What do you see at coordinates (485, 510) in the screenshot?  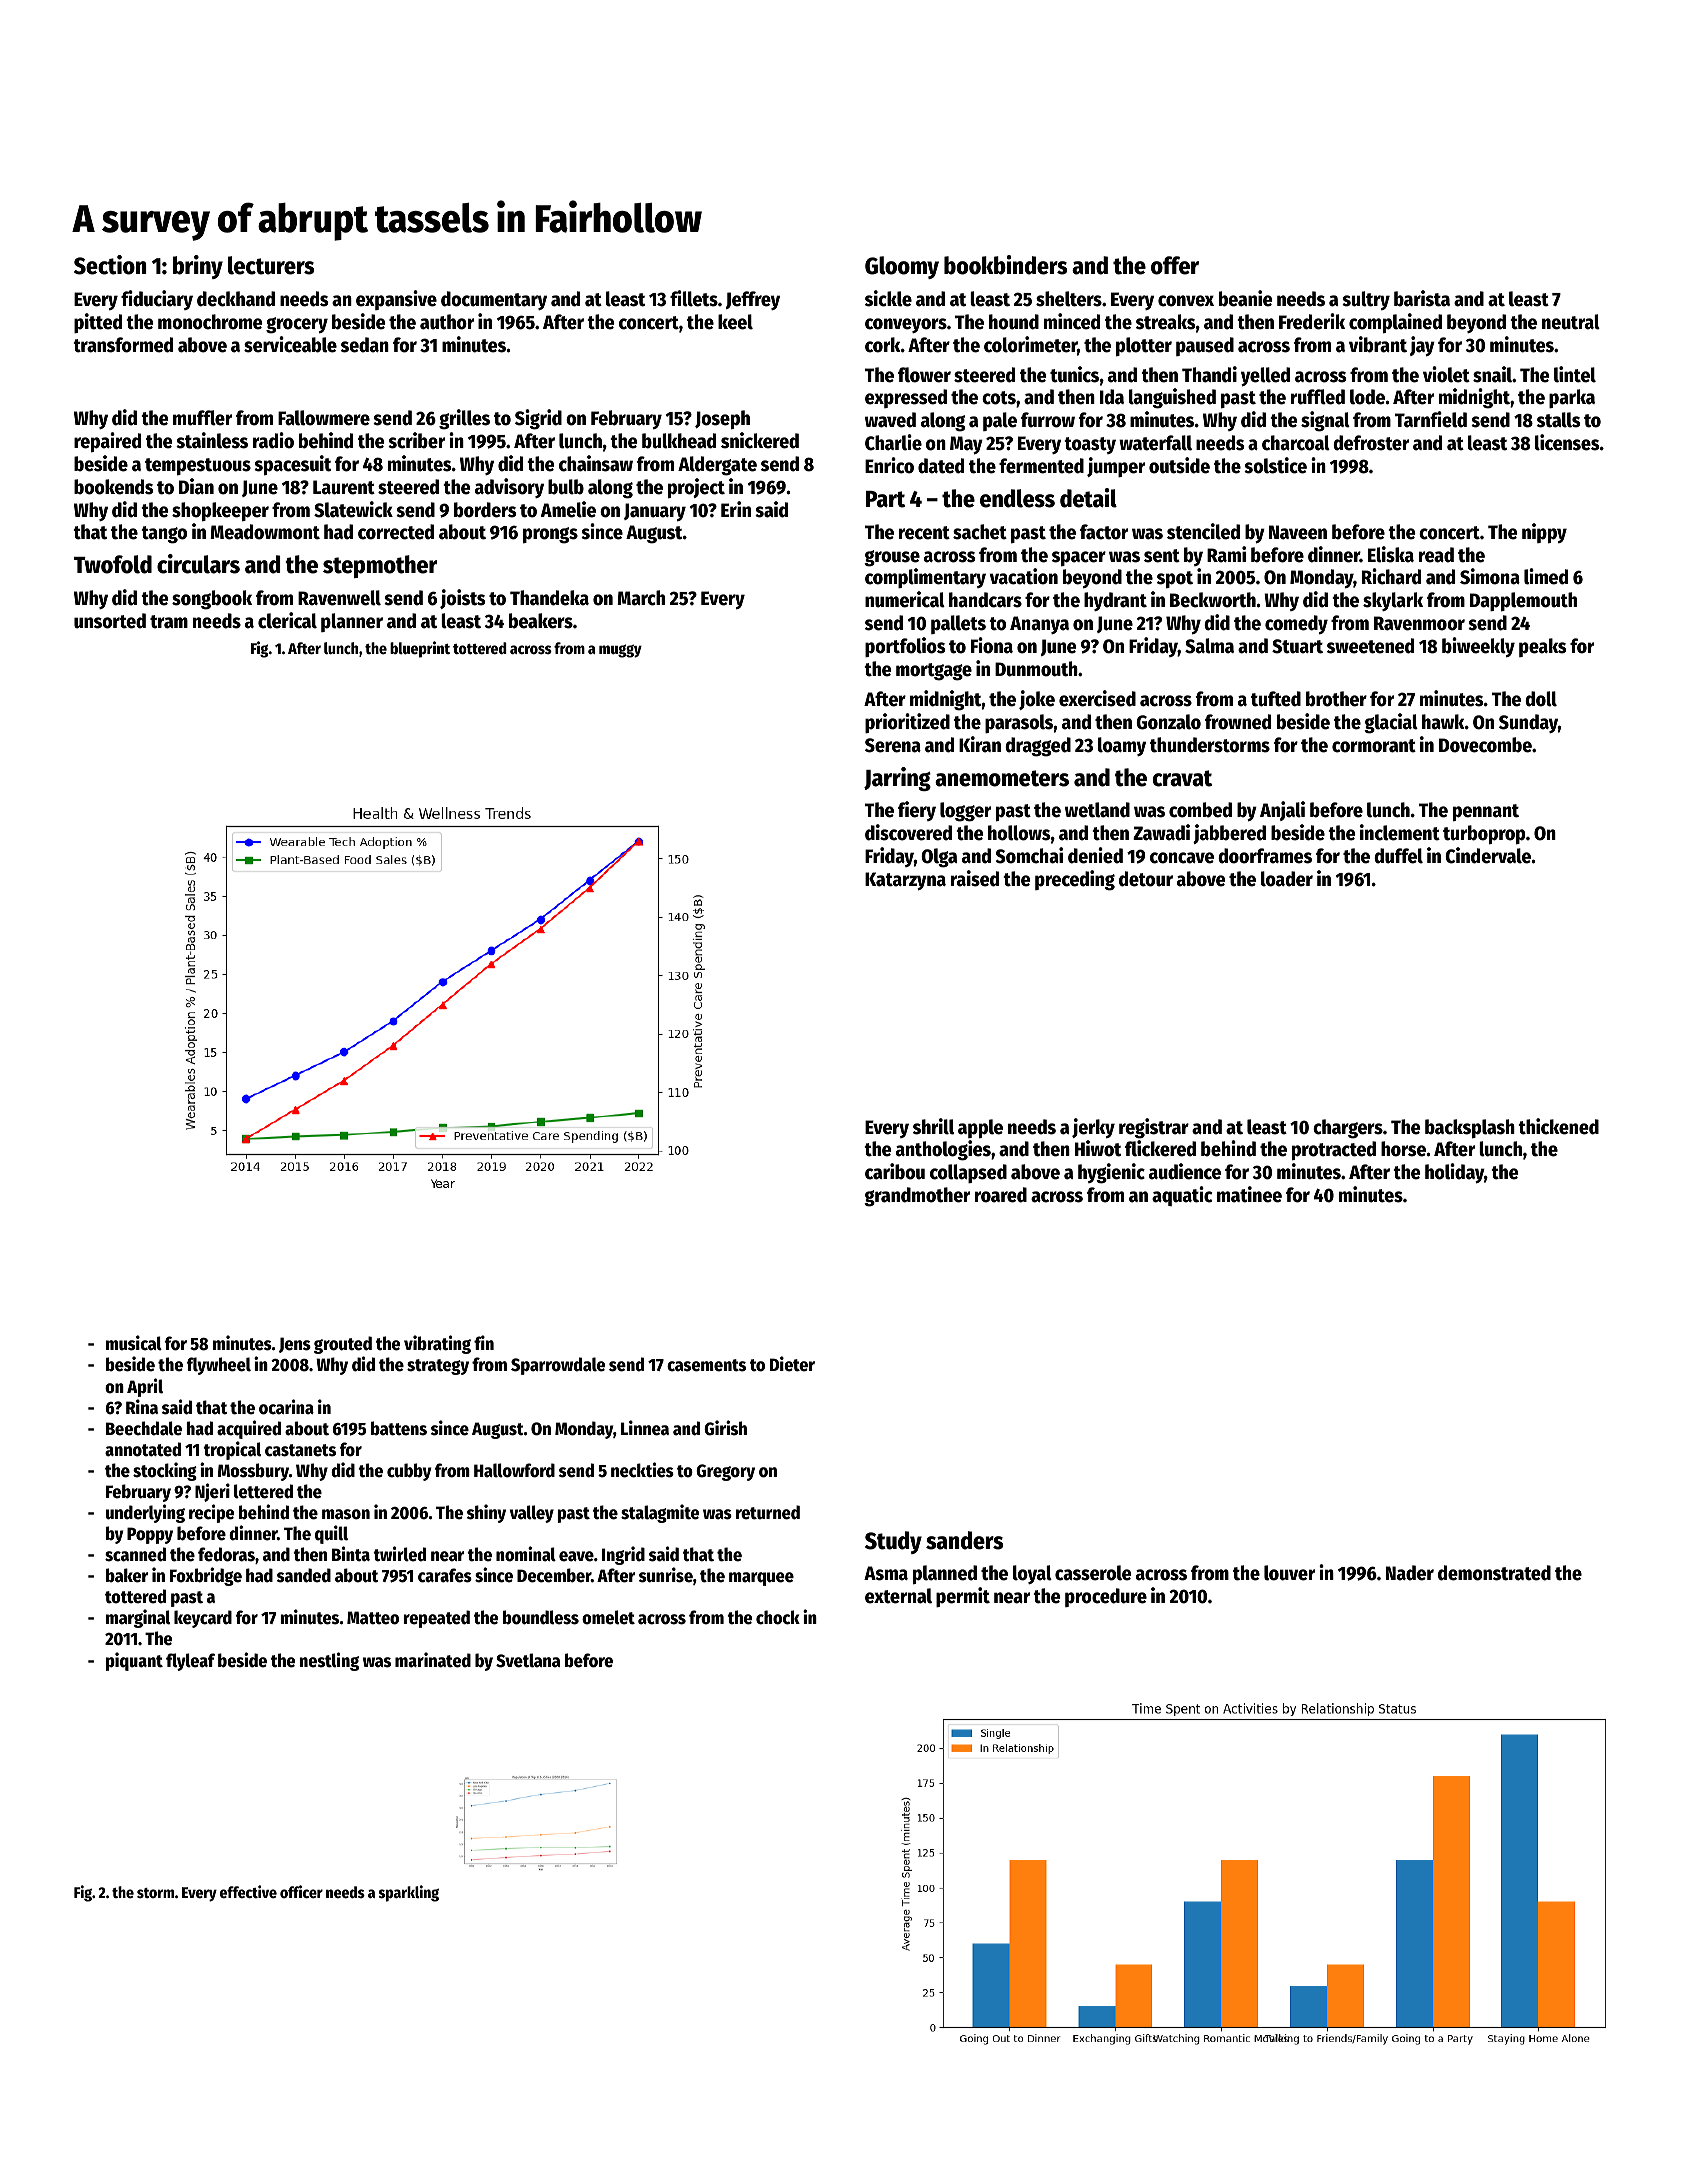 I see `borders` at bounding box center [485, 510].
